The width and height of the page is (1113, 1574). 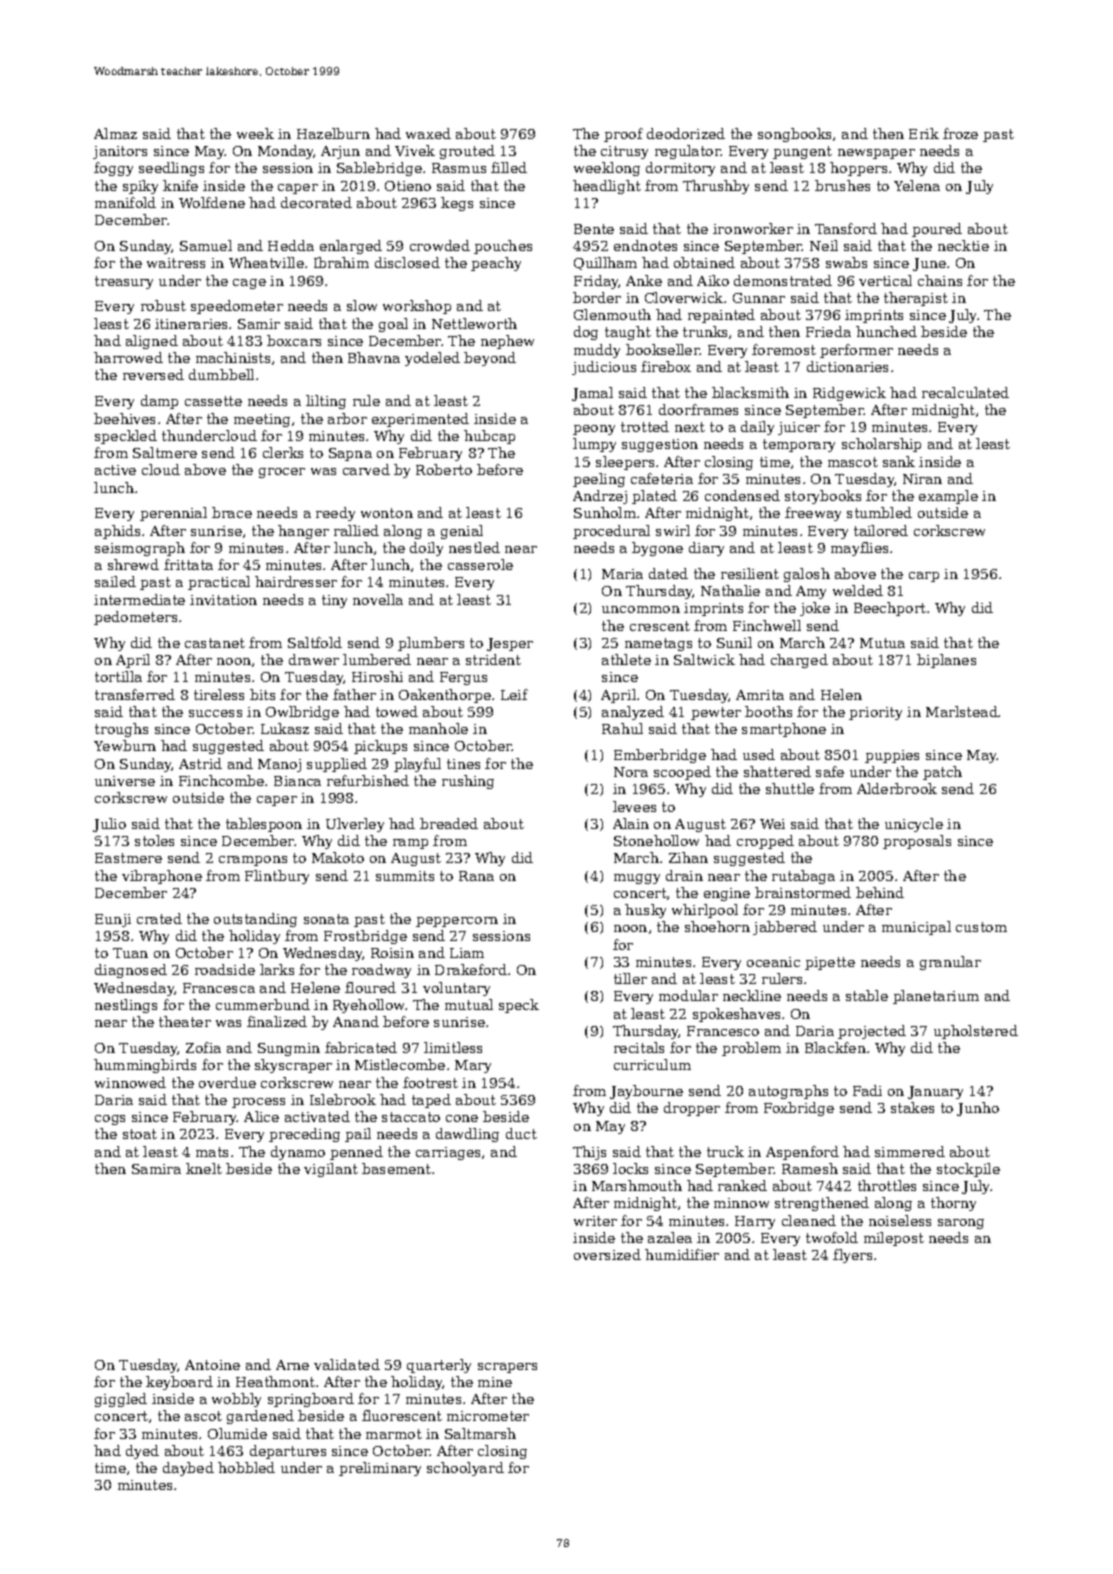 What do you see at coordinates (474, 547) in the page?
I see `nestled` at bounding box center [474, 547].
